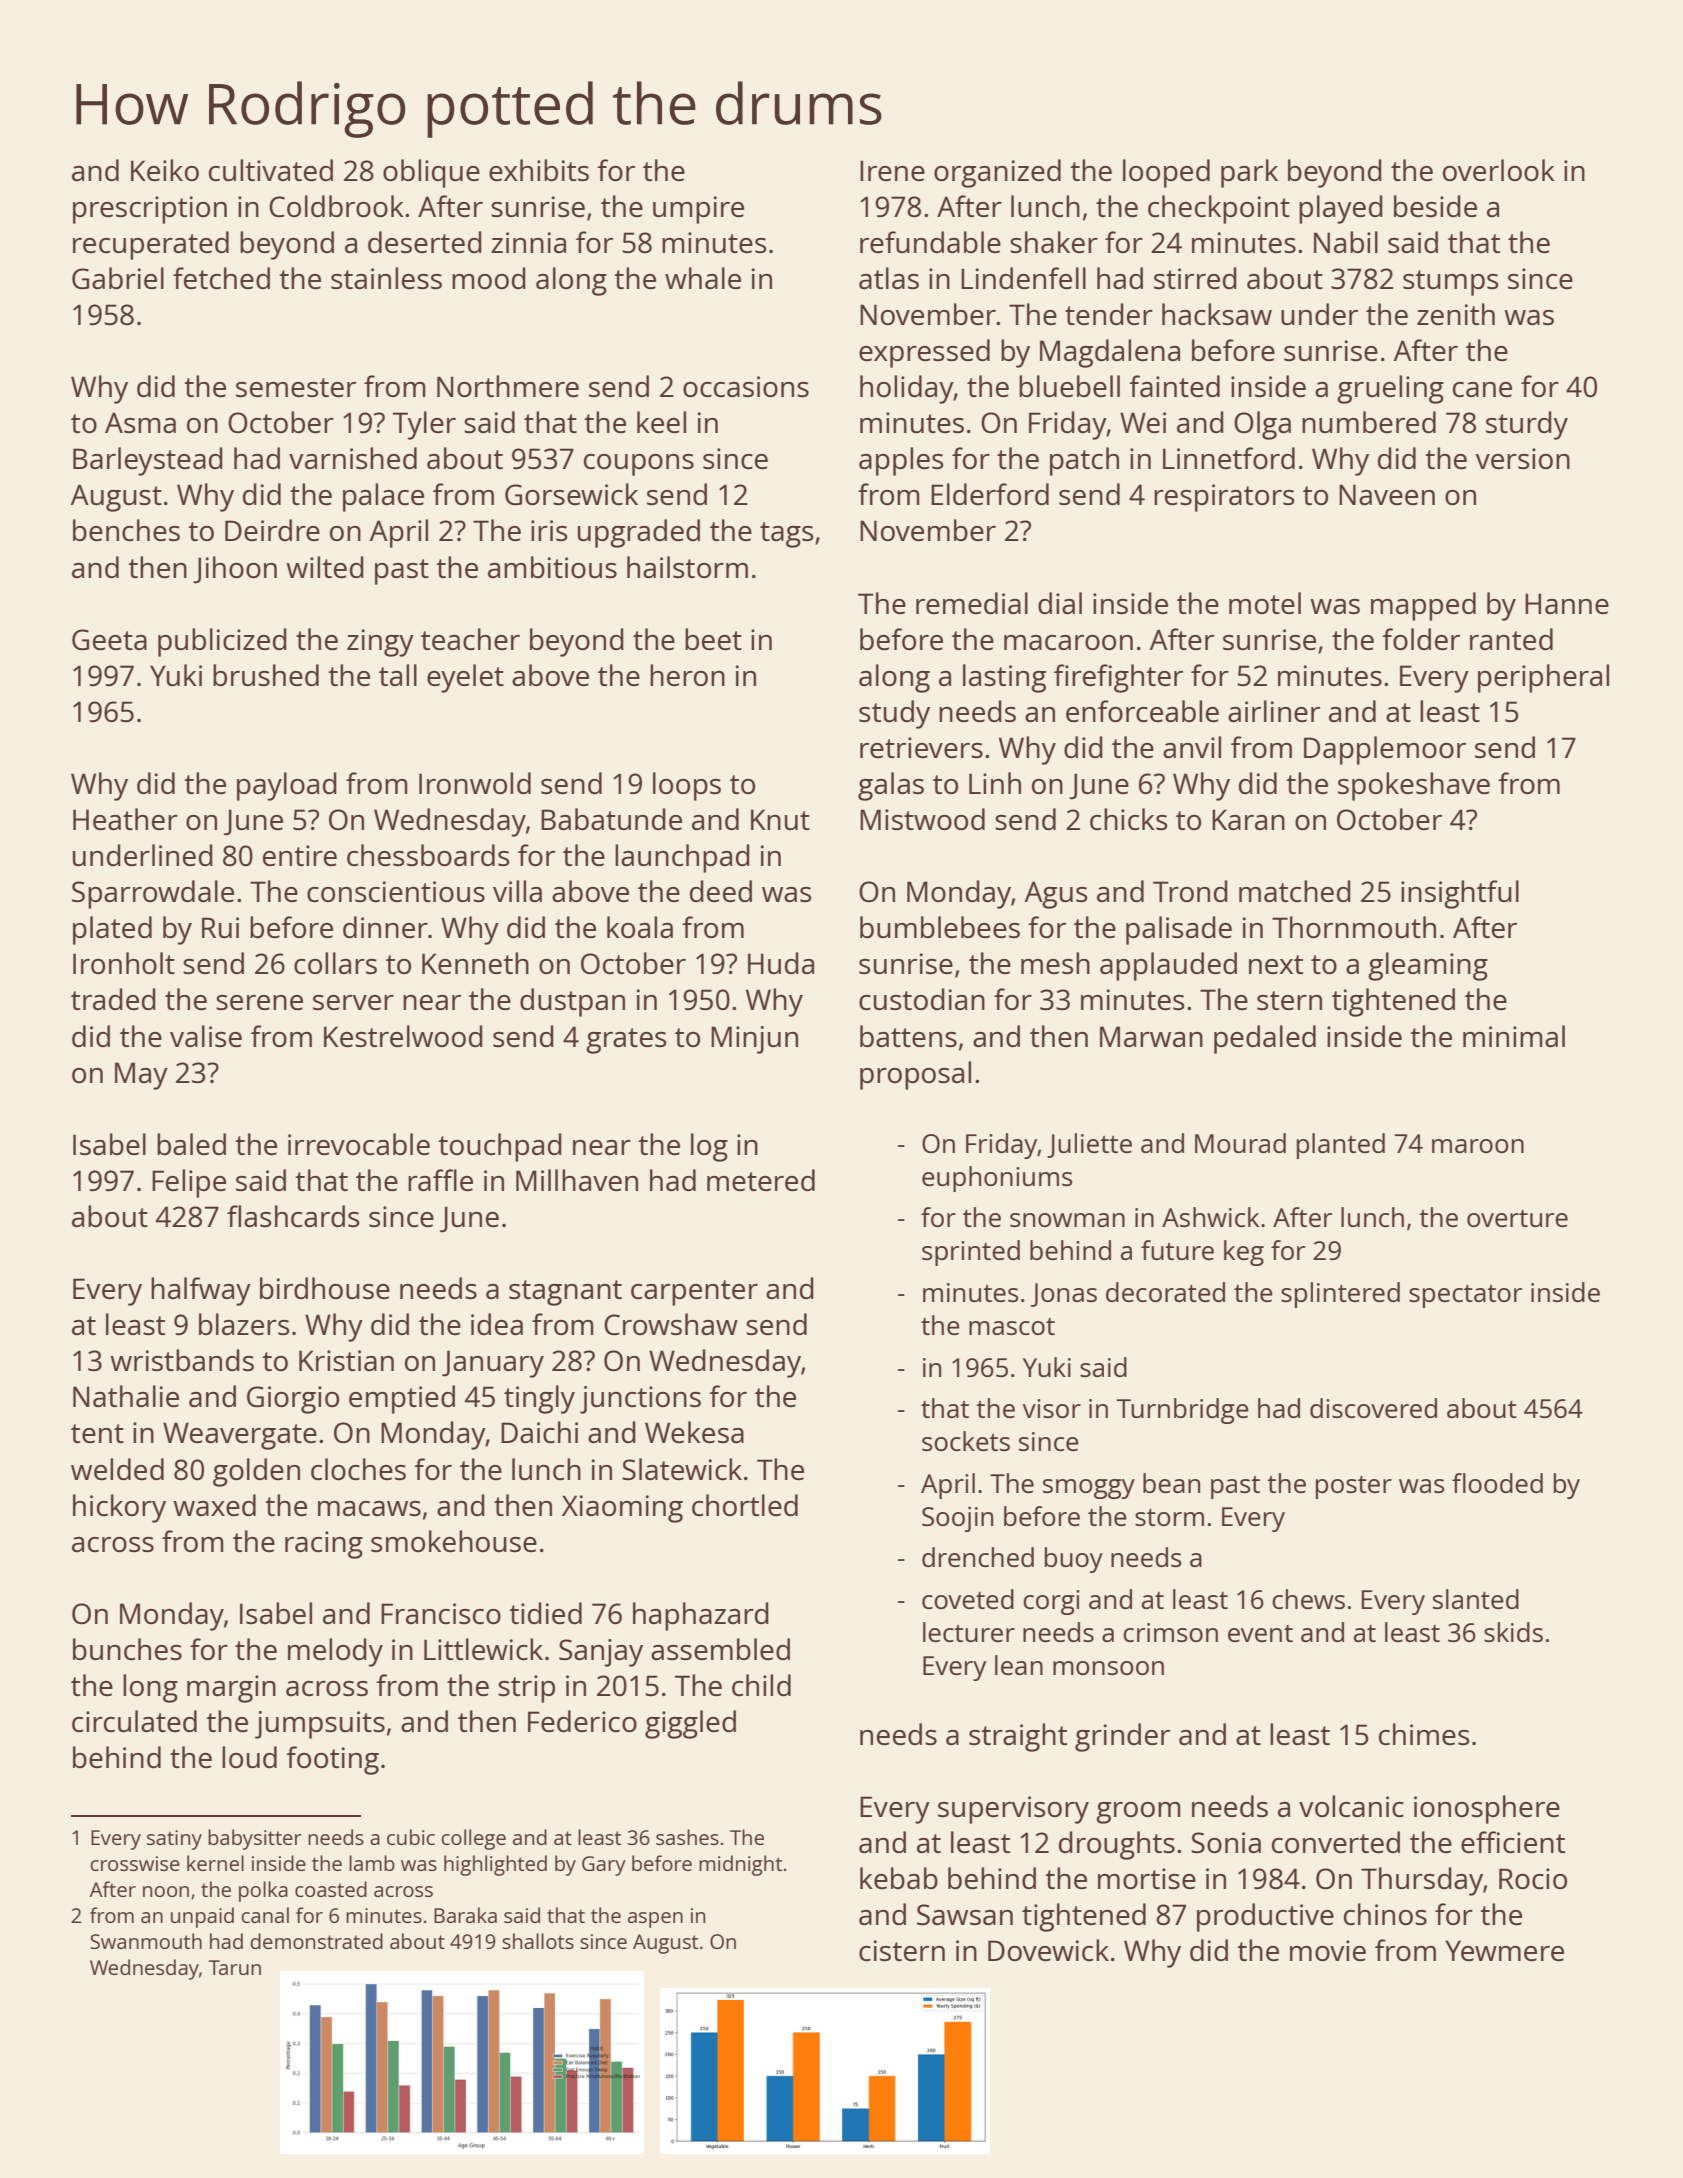  What do you see at coordinates (1517, 1218) in the screenshot?
I see `overture` at bounding box center [1517, 1218].
